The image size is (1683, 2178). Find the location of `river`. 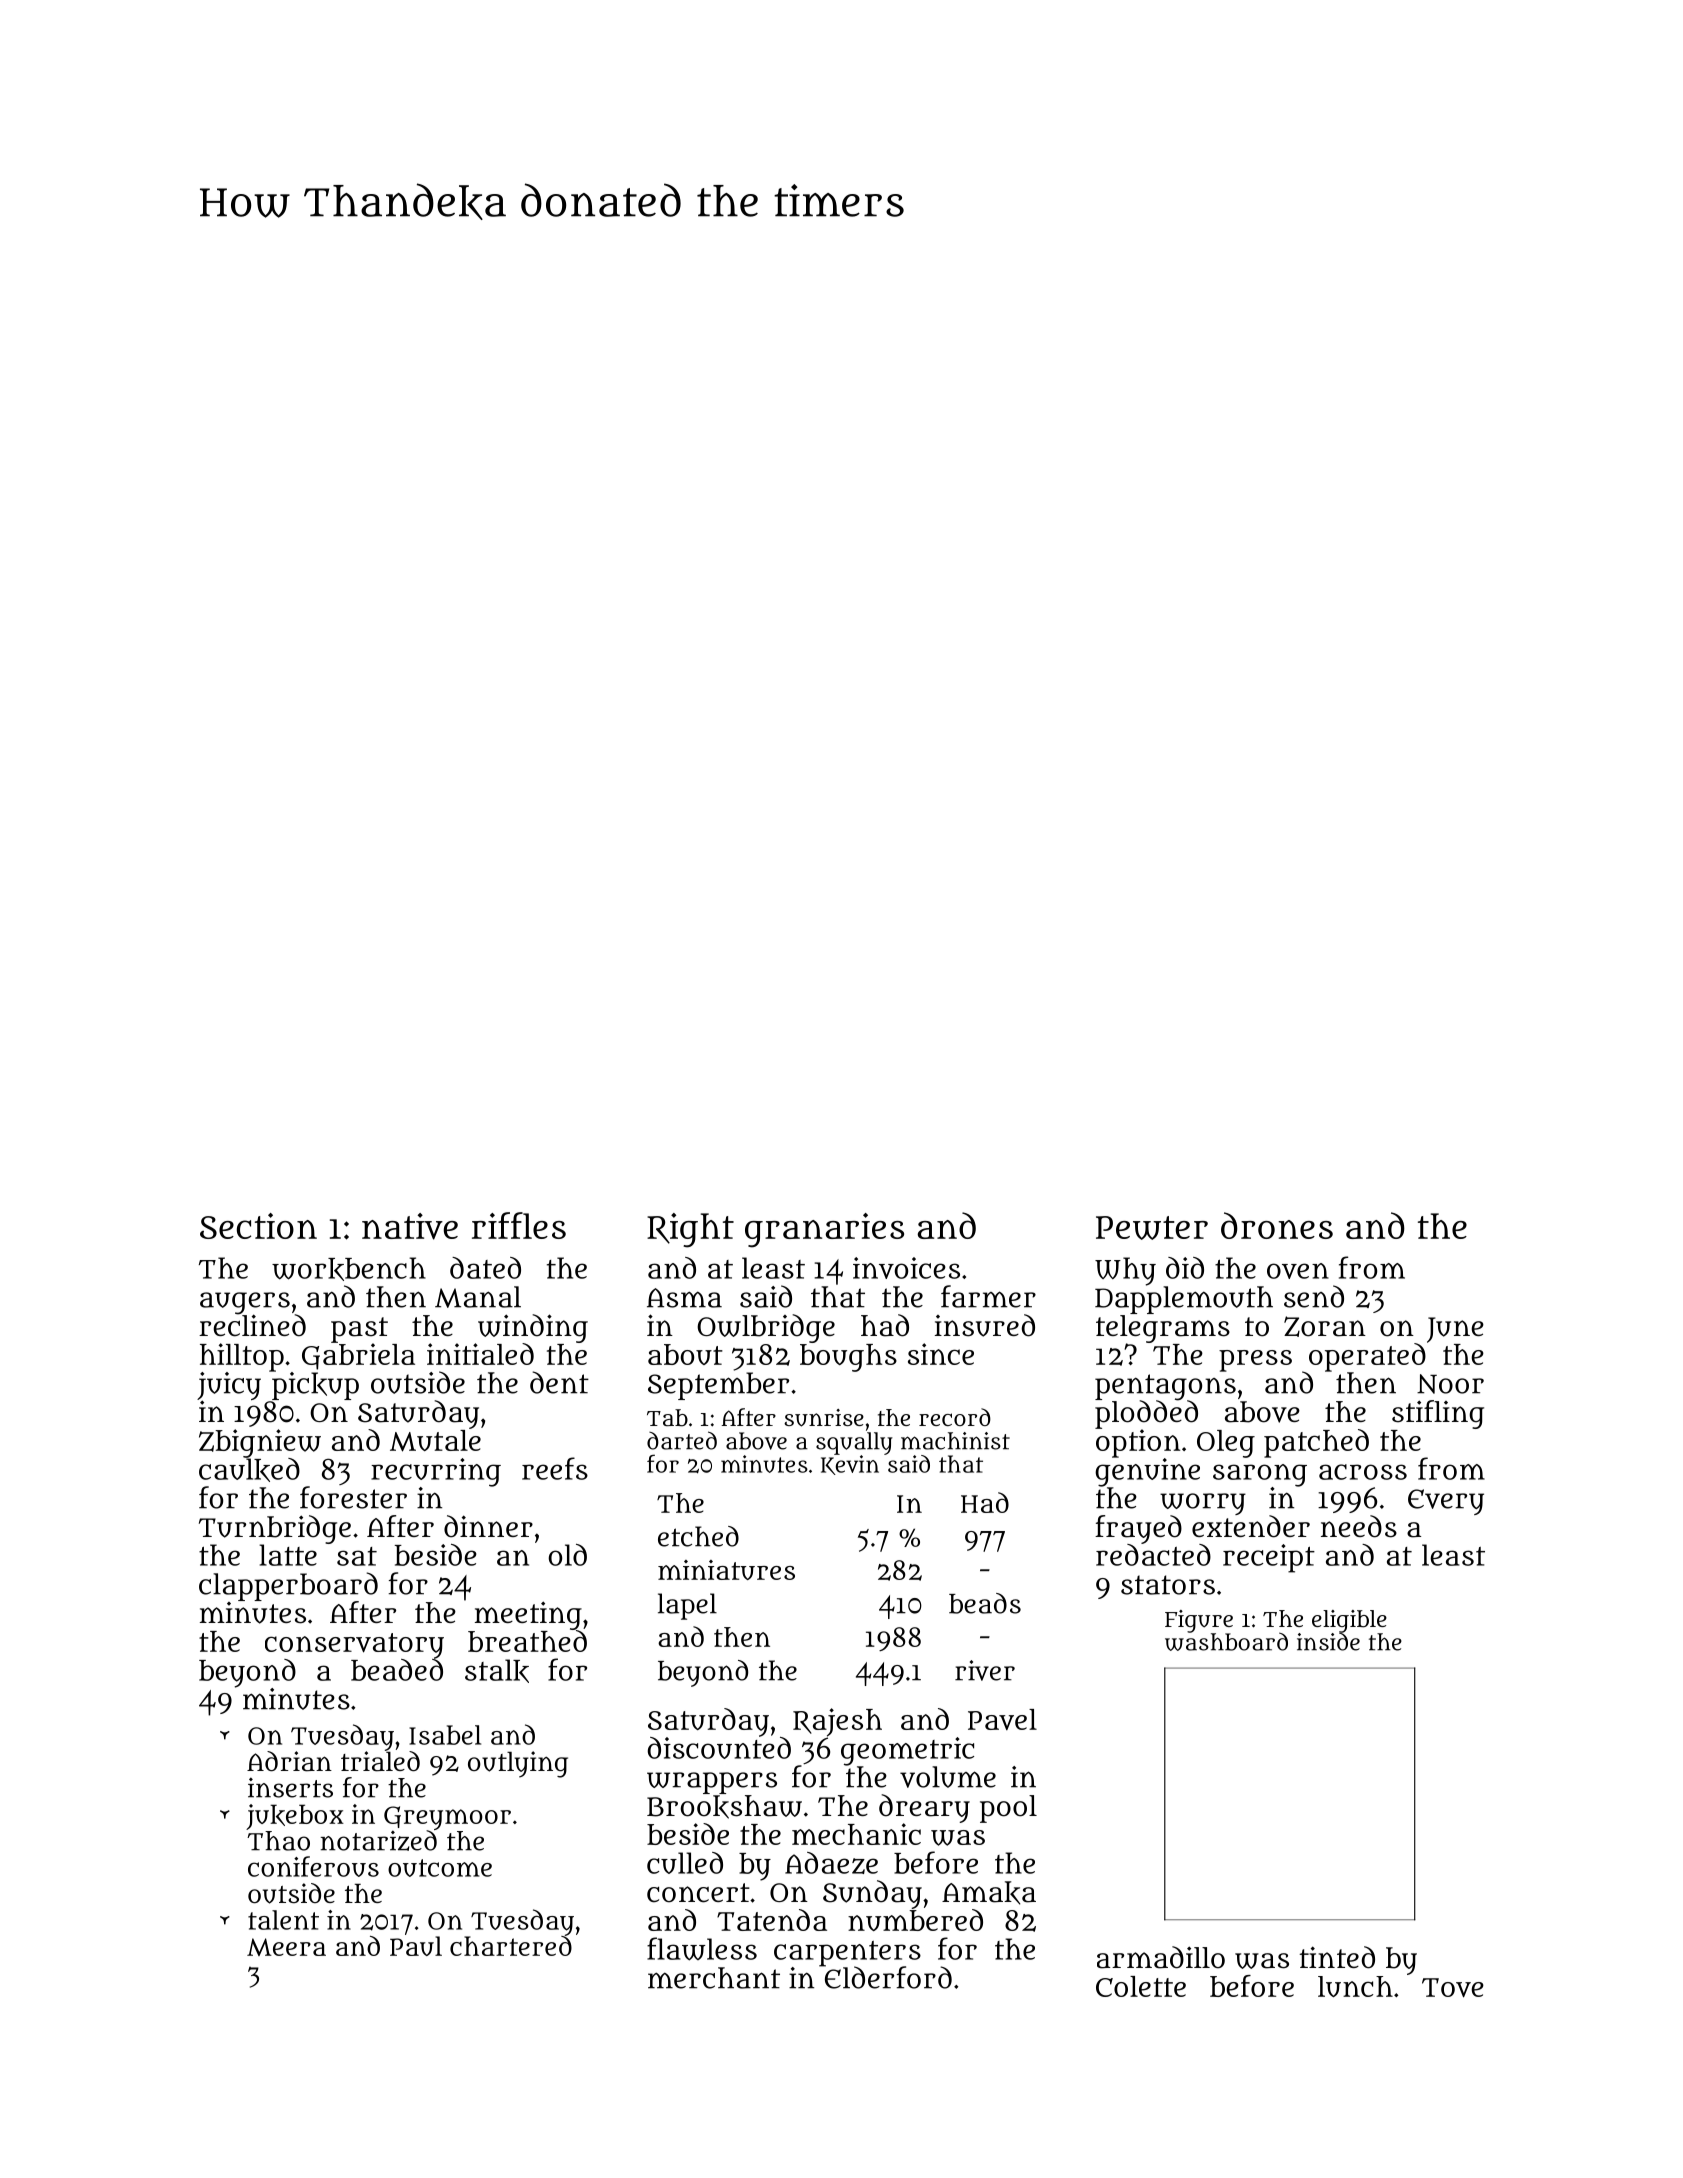

river is located at coordinates (985, 1670).
